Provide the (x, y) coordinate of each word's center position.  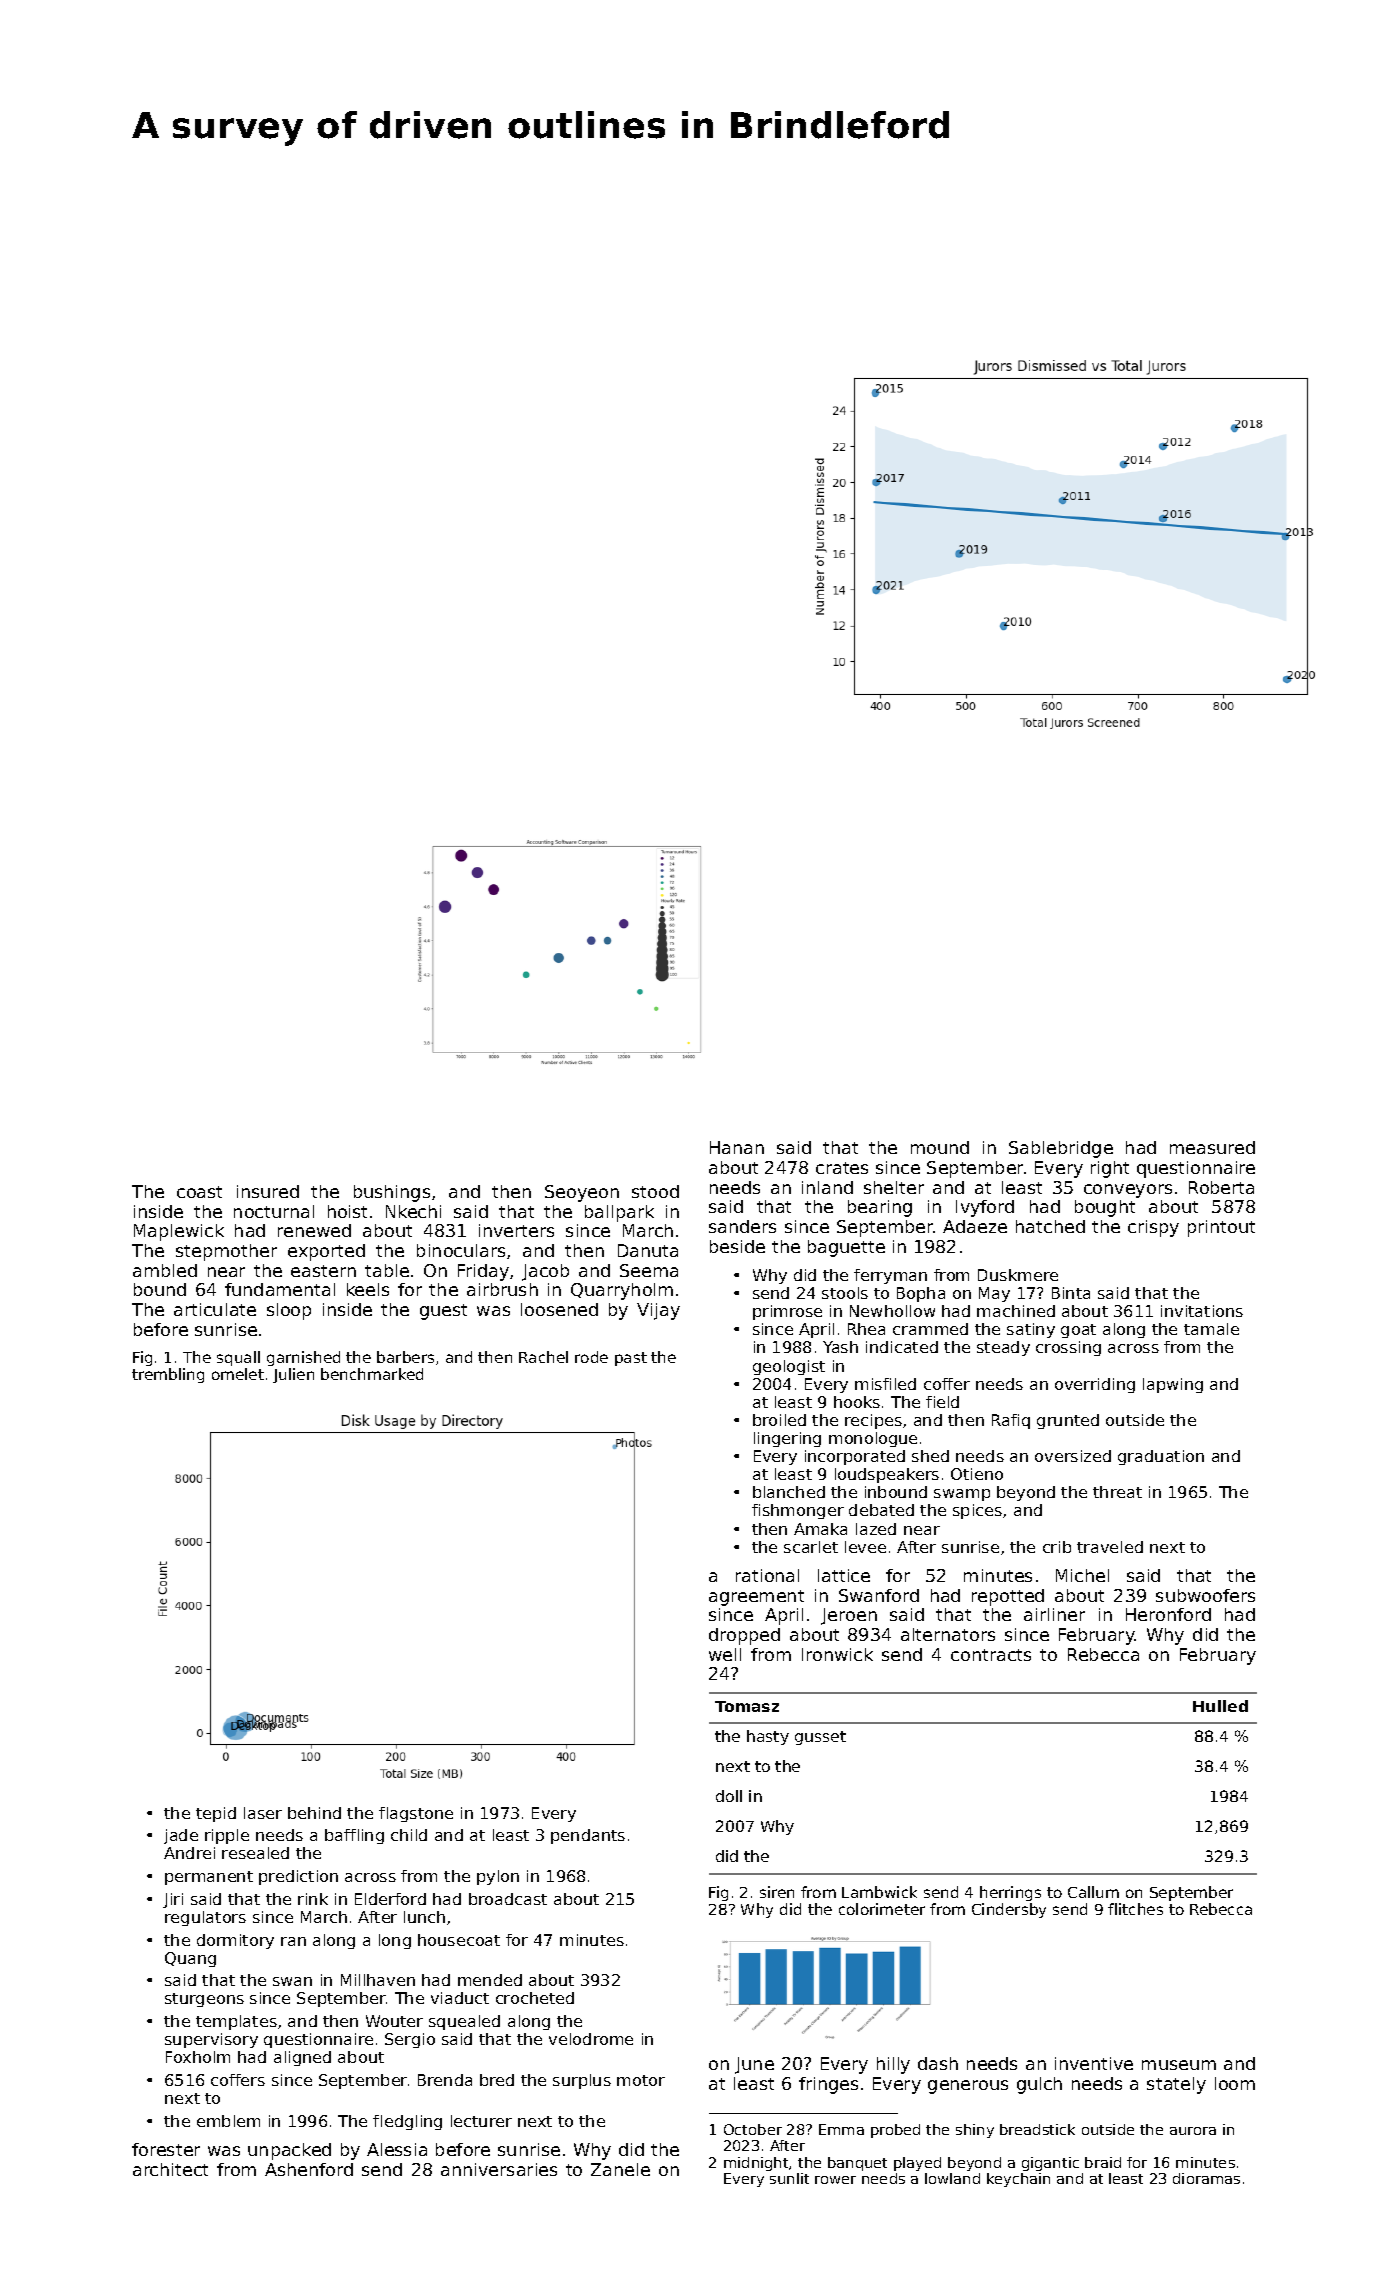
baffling (354, 1836)
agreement (756, 1598)
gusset (820, 1738)
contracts (991, 1655)
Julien (293, 1375)
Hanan (737, 1147)
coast (199, 1192)
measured (1212, 1147)
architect (170, 2169)
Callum (1093, 1892)
